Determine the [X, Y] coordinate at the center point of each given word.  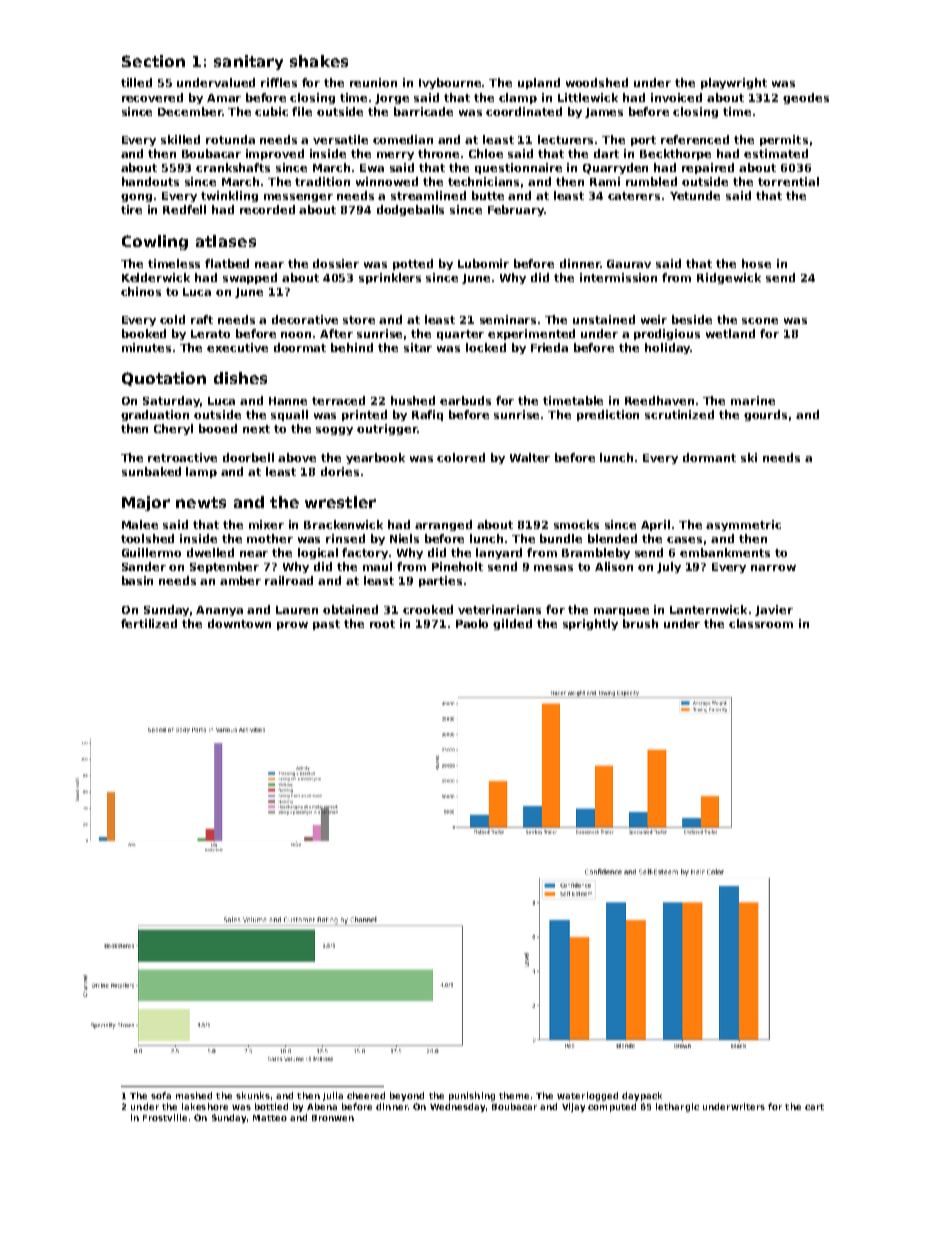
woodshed [597, 82]
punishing [472, 1096]
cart [814, 1107]
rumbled [651, 181]
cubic [271, 111]
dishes [240, 378]
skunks [253, 1095]
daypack [642, 1096]
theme [514, 1095]
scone [760, 321]
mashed [194, 1095]
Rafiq [427, 415]
